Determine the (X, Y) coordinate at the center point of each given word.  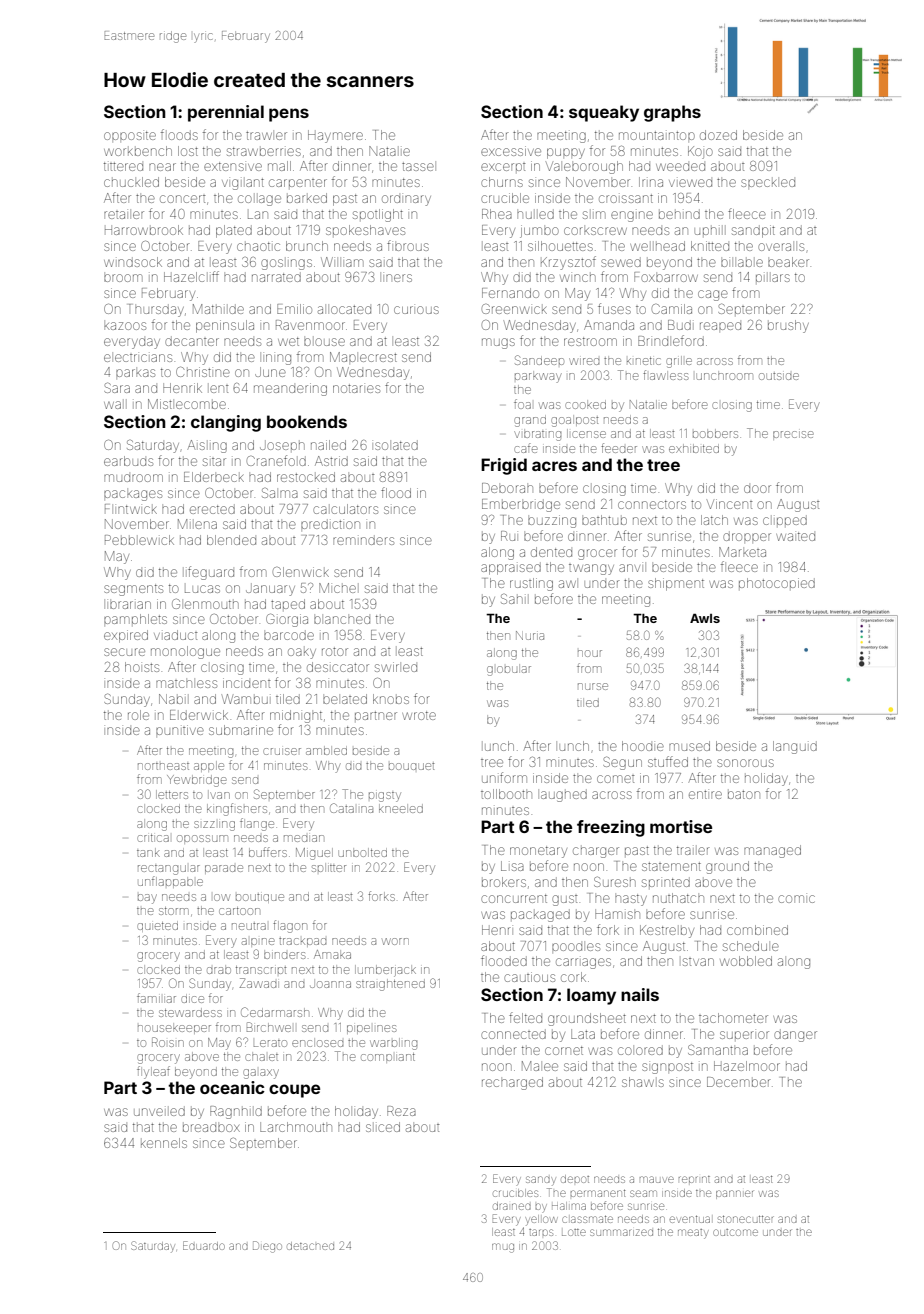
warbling (393, 1044)
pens (289, 115)
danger (795, 1035)
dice (192, 999)
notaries (356, 388)
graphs (672, 113)
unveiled (159, 1111)
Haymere (335, 136)
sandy (541, 1181)
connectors (652, 504)
